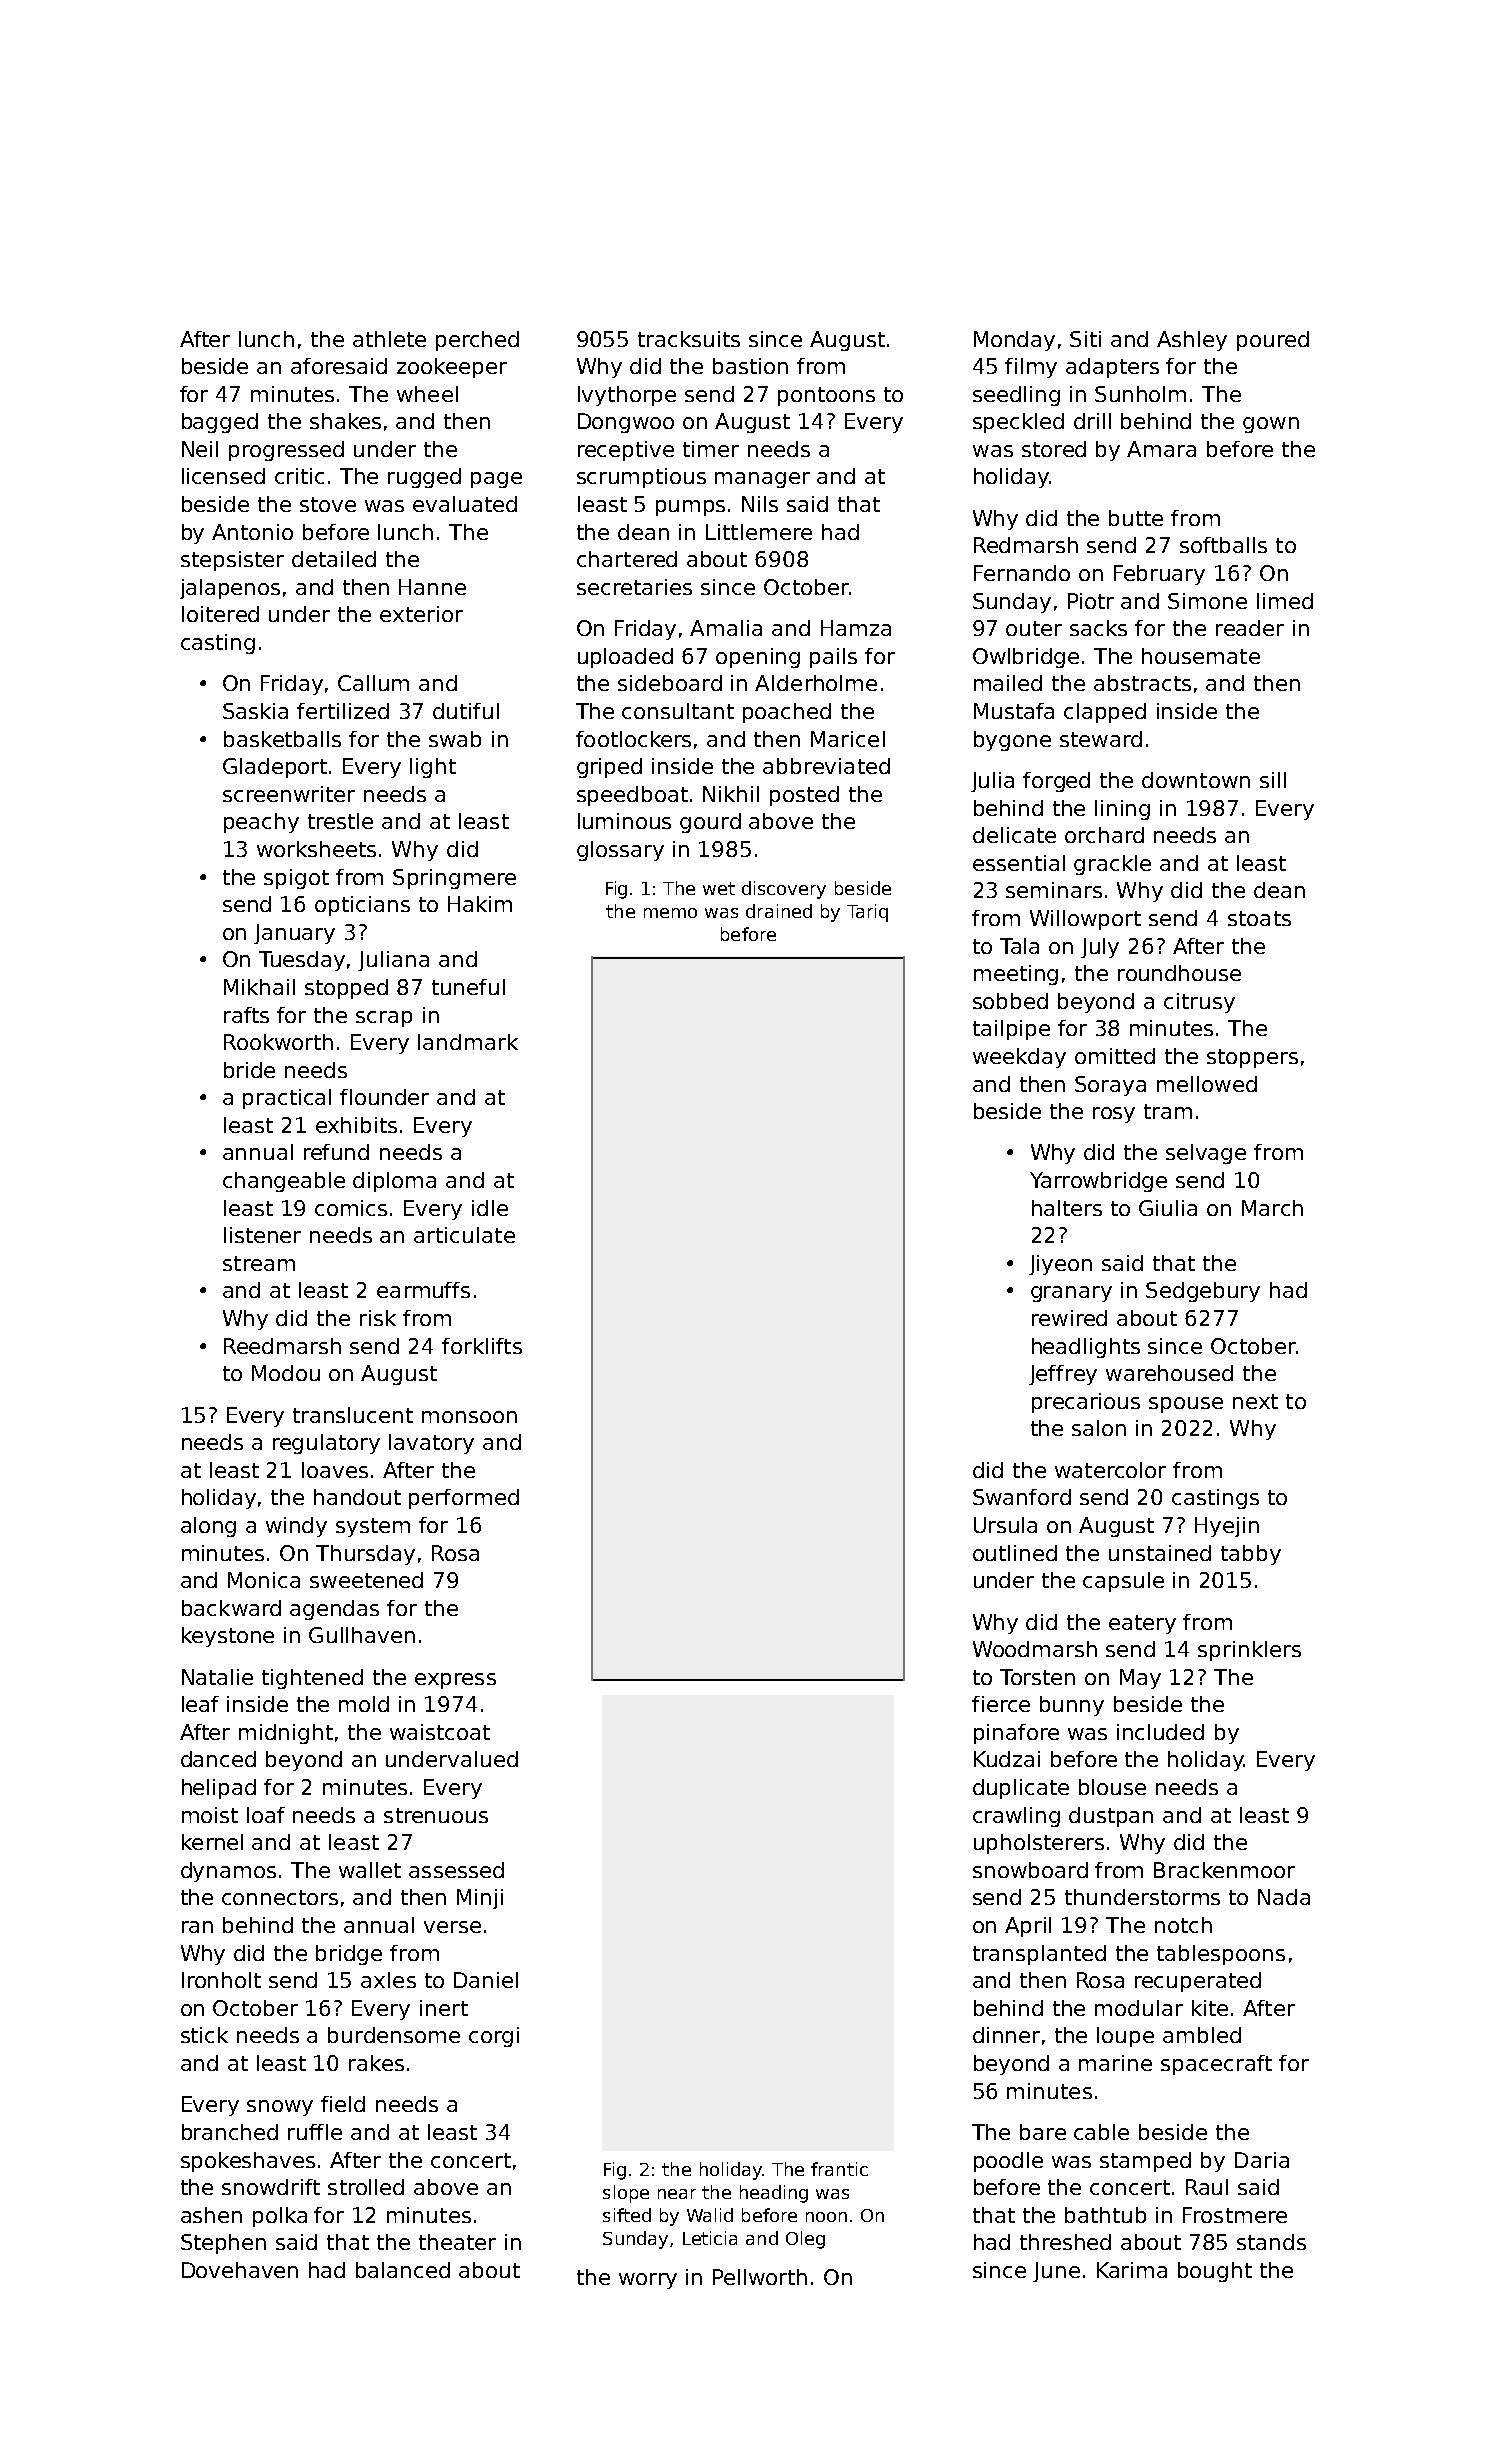  I want to click on orchard, so click(1104, 835).
